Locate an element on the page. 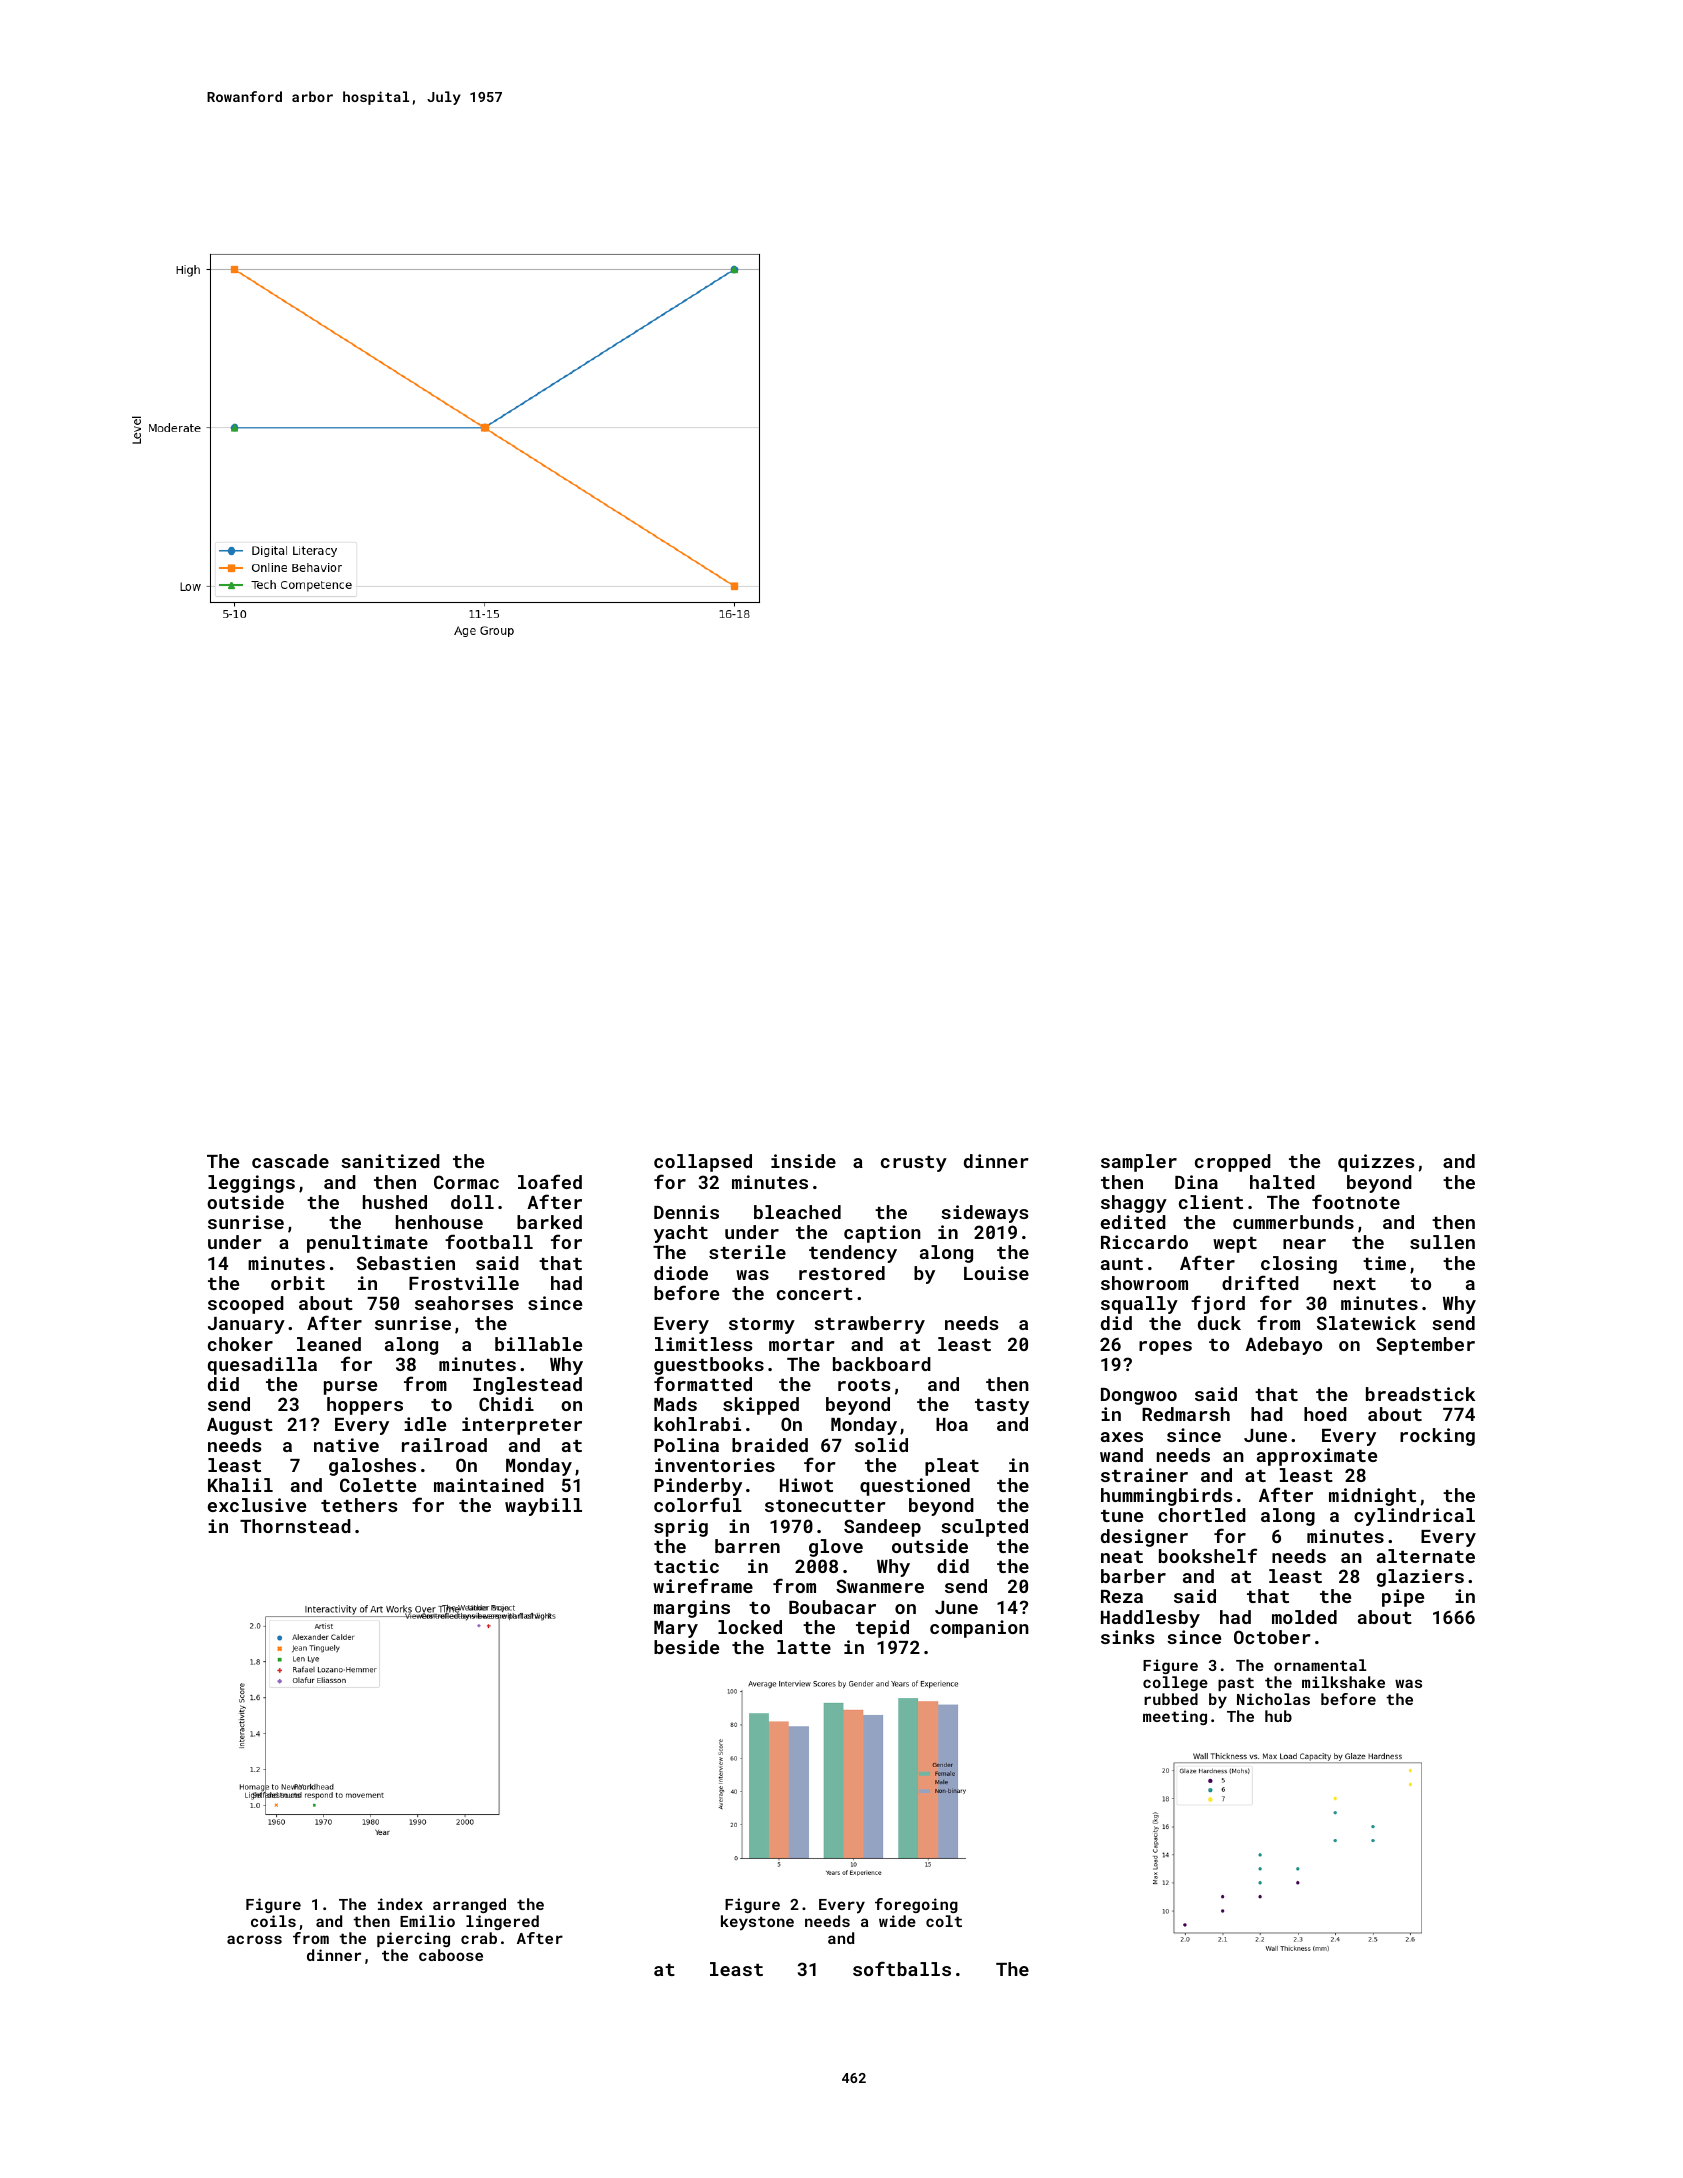 This page has width=1683, height=2178. colt is located at coordinates (944, 1921).
